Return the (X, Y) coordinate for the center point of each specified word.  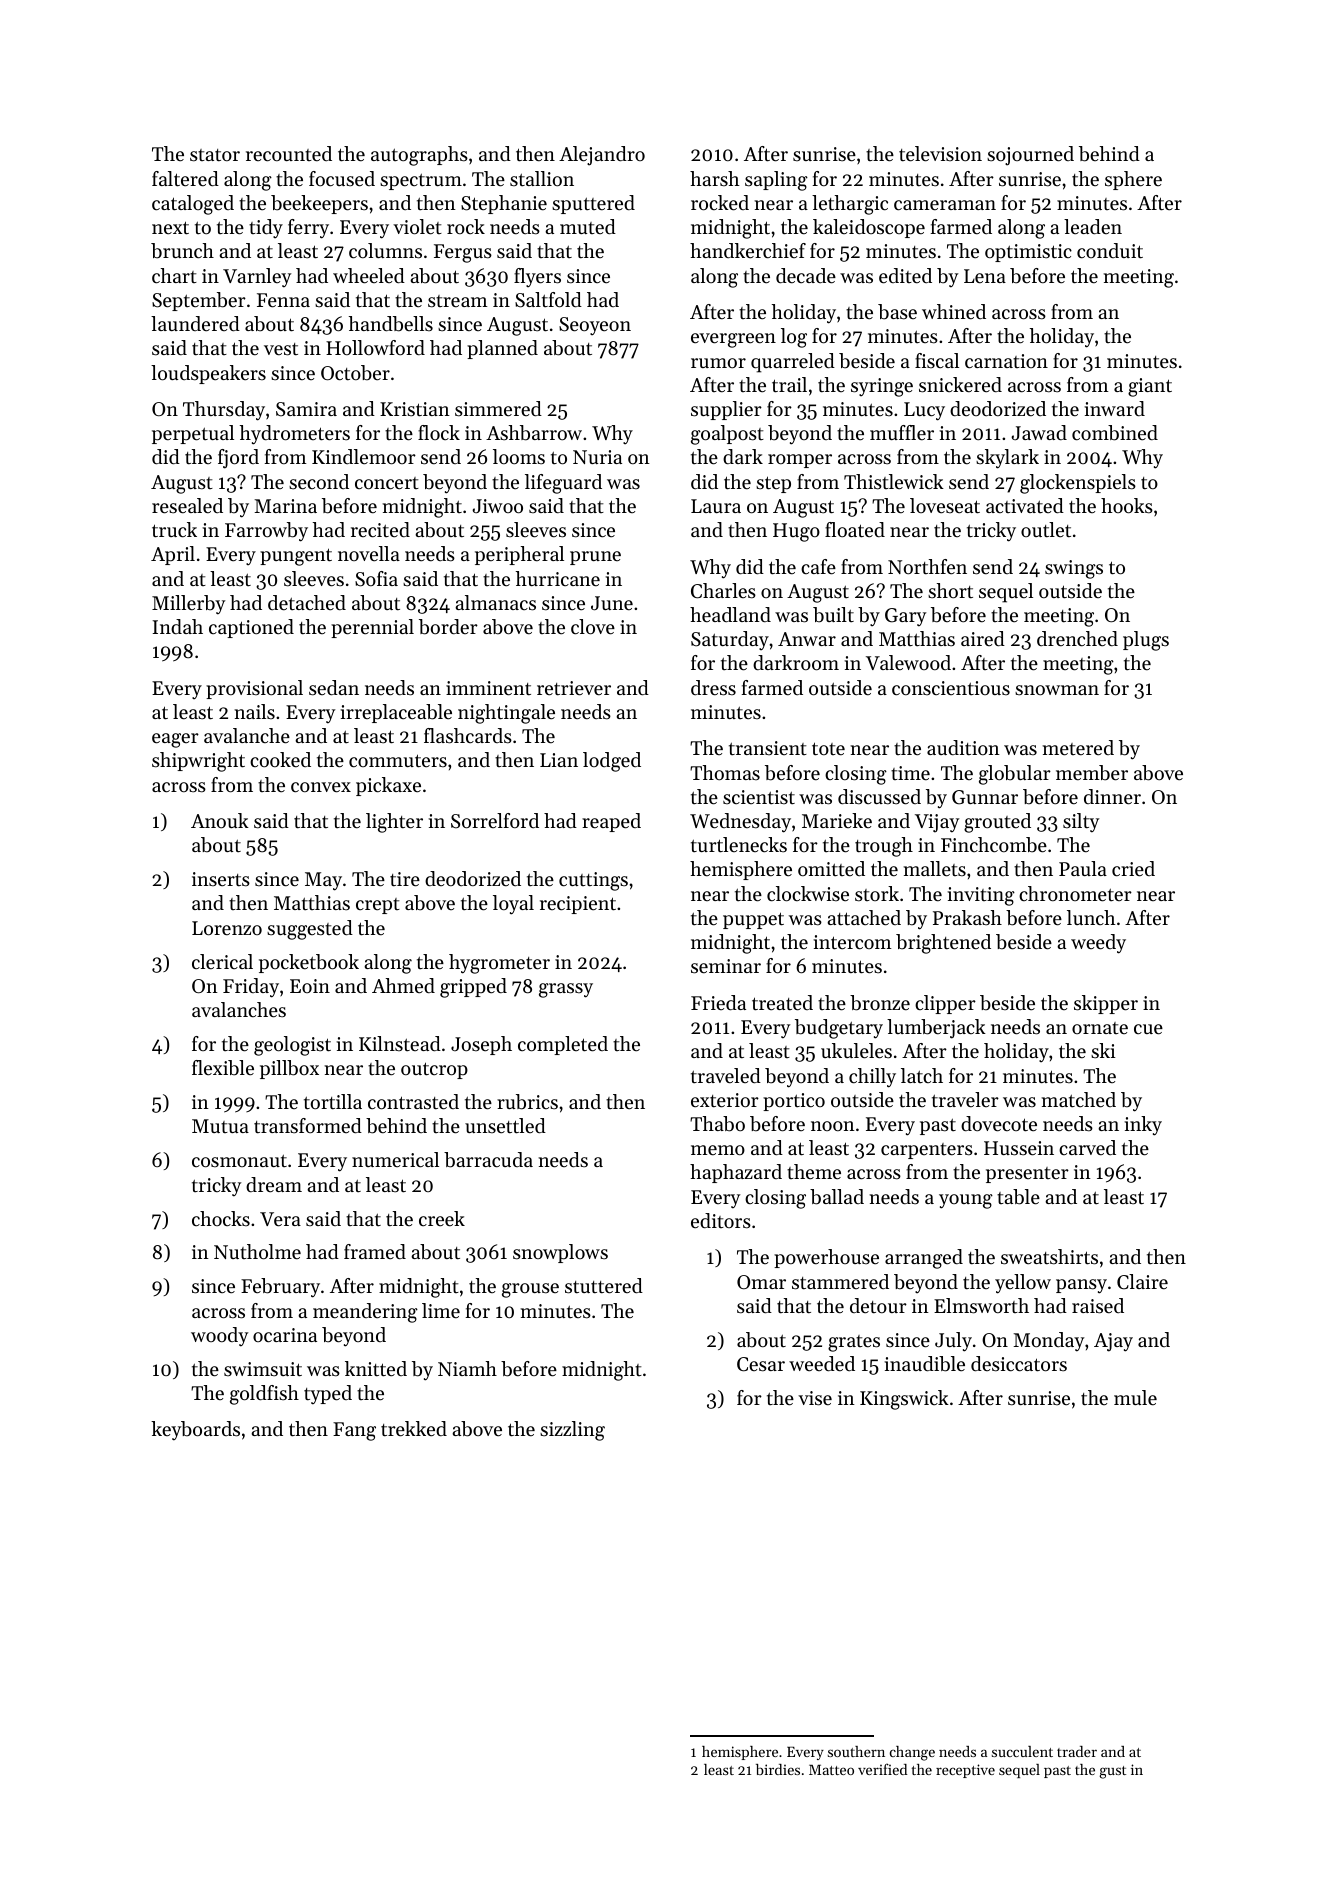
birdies (778, 1769)
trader (1077, 1751)
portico (794, 1102)
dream (274, 1185)
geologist (292, 1046)
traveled (726, 1076)
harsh (714, 178)
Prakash (967, 918)
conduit (1110, 251)
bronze (880, 1003)
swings (1074, 569)
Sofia (376, 579)
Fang (354, 1431)
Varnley (257, 278)
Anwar (807, 639)
